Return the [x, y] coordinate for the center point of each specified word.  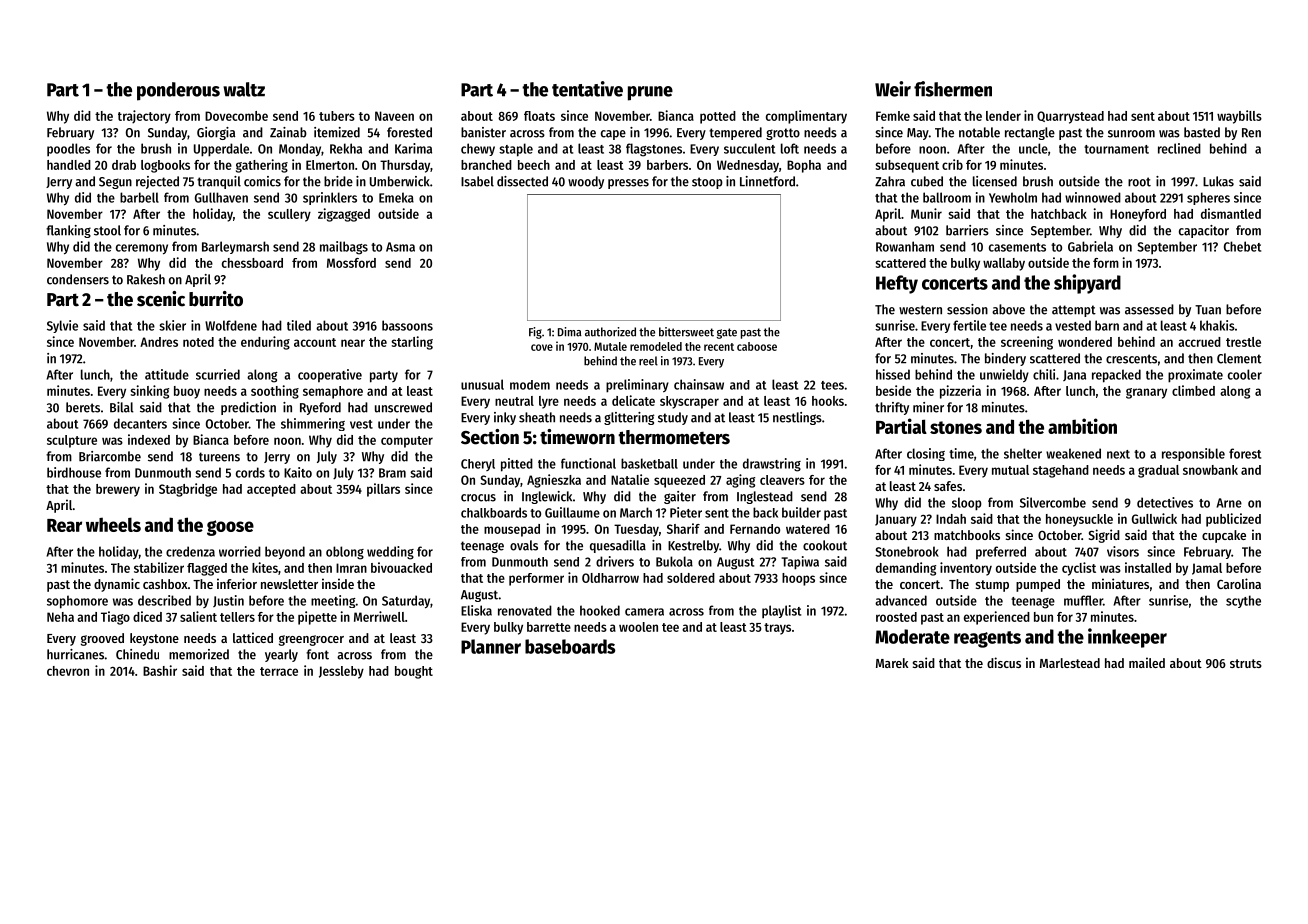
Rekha [346, 148]
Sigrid [1104, 536]
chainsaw [699, 384]
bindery [1005, 359]
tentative [587, 89]
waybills [1239, 117]
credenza [190, 551]
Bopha [804, 166]
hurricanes [75, 654]
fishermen [953, 89]
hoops [798, 579]
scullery [289, 215]
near [353, 343]
